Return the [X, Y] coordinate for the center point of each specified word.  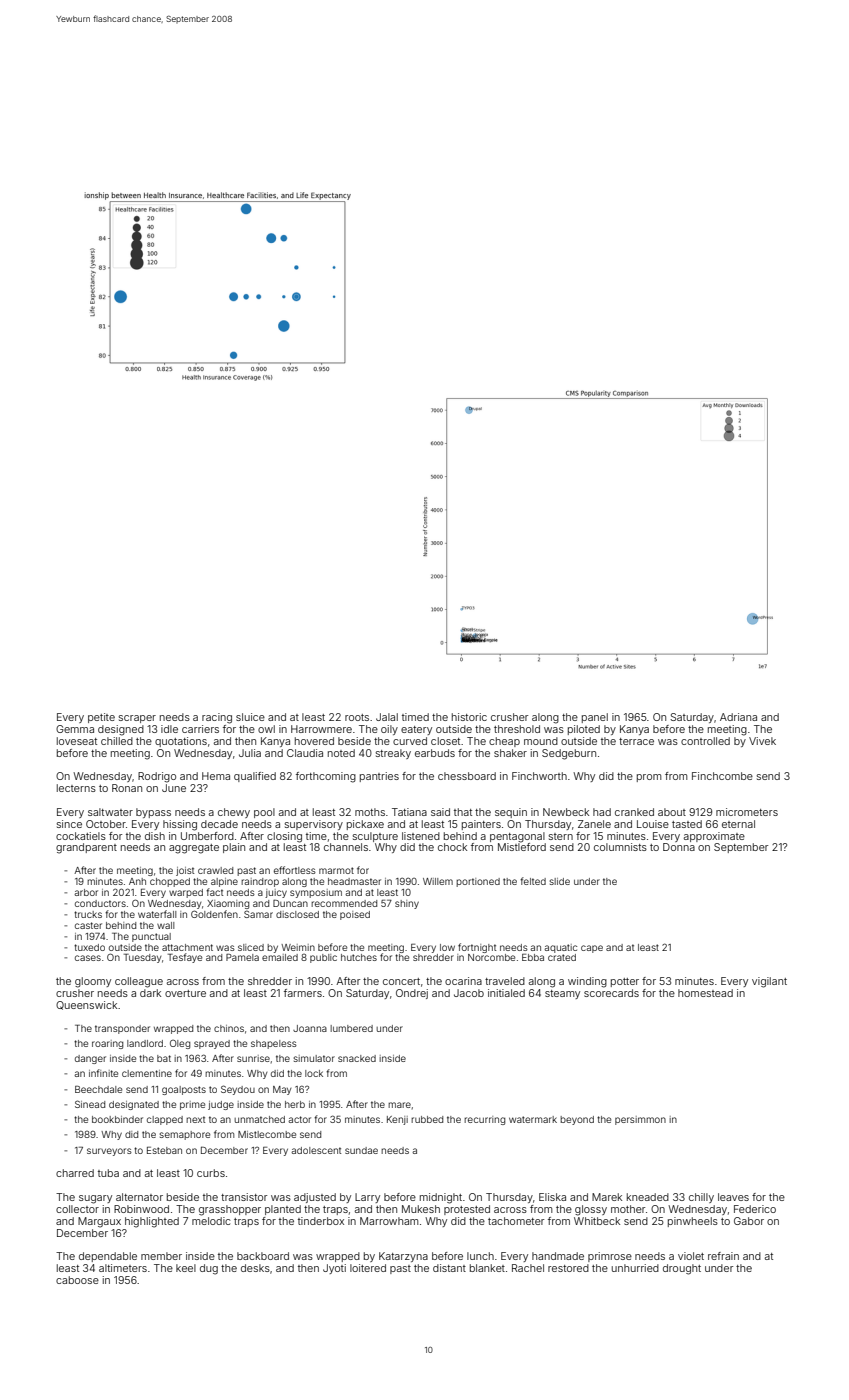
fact [214, 892]
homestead [705, 993]
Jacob [469, 993]
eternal [738, 824]
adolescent [316, 1150]
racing [217, 718]
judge [221, 1105]
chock [452, 847]
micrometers [747, 812]
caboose [77, 1280]
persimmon [640, 1120]
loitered [368, 1268]
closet [445, 741]
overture [185, 993]
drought [682, 1269]
